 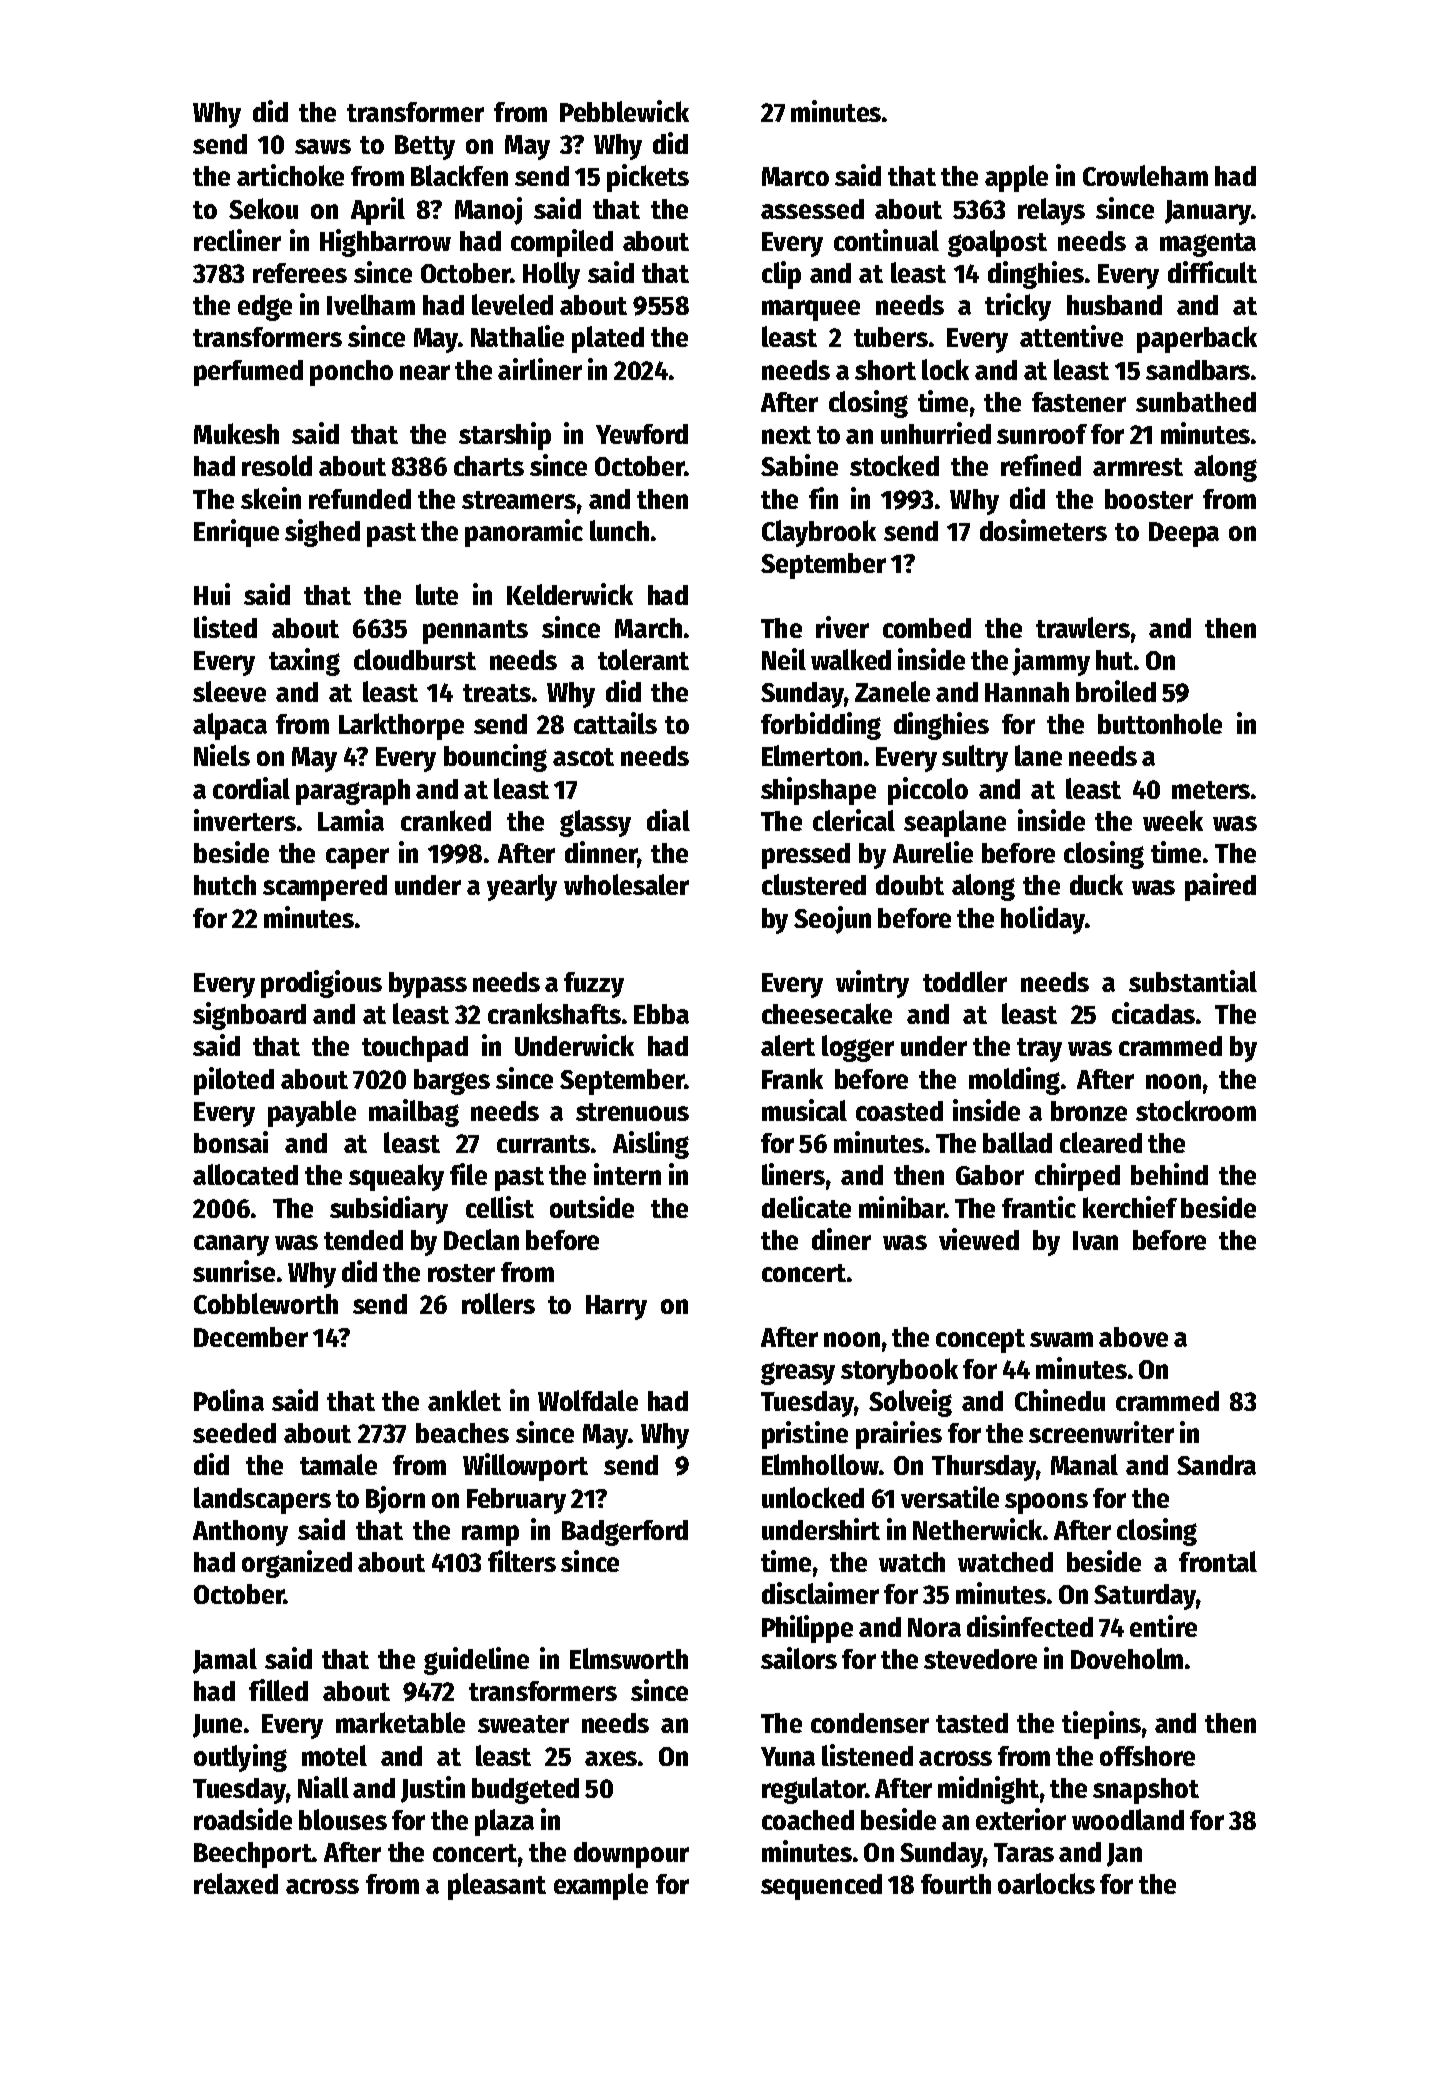 What do you see at coordinates (624, 111) in the screenshot?
I see `Pebblewick` at bounding box center [624, 111].
